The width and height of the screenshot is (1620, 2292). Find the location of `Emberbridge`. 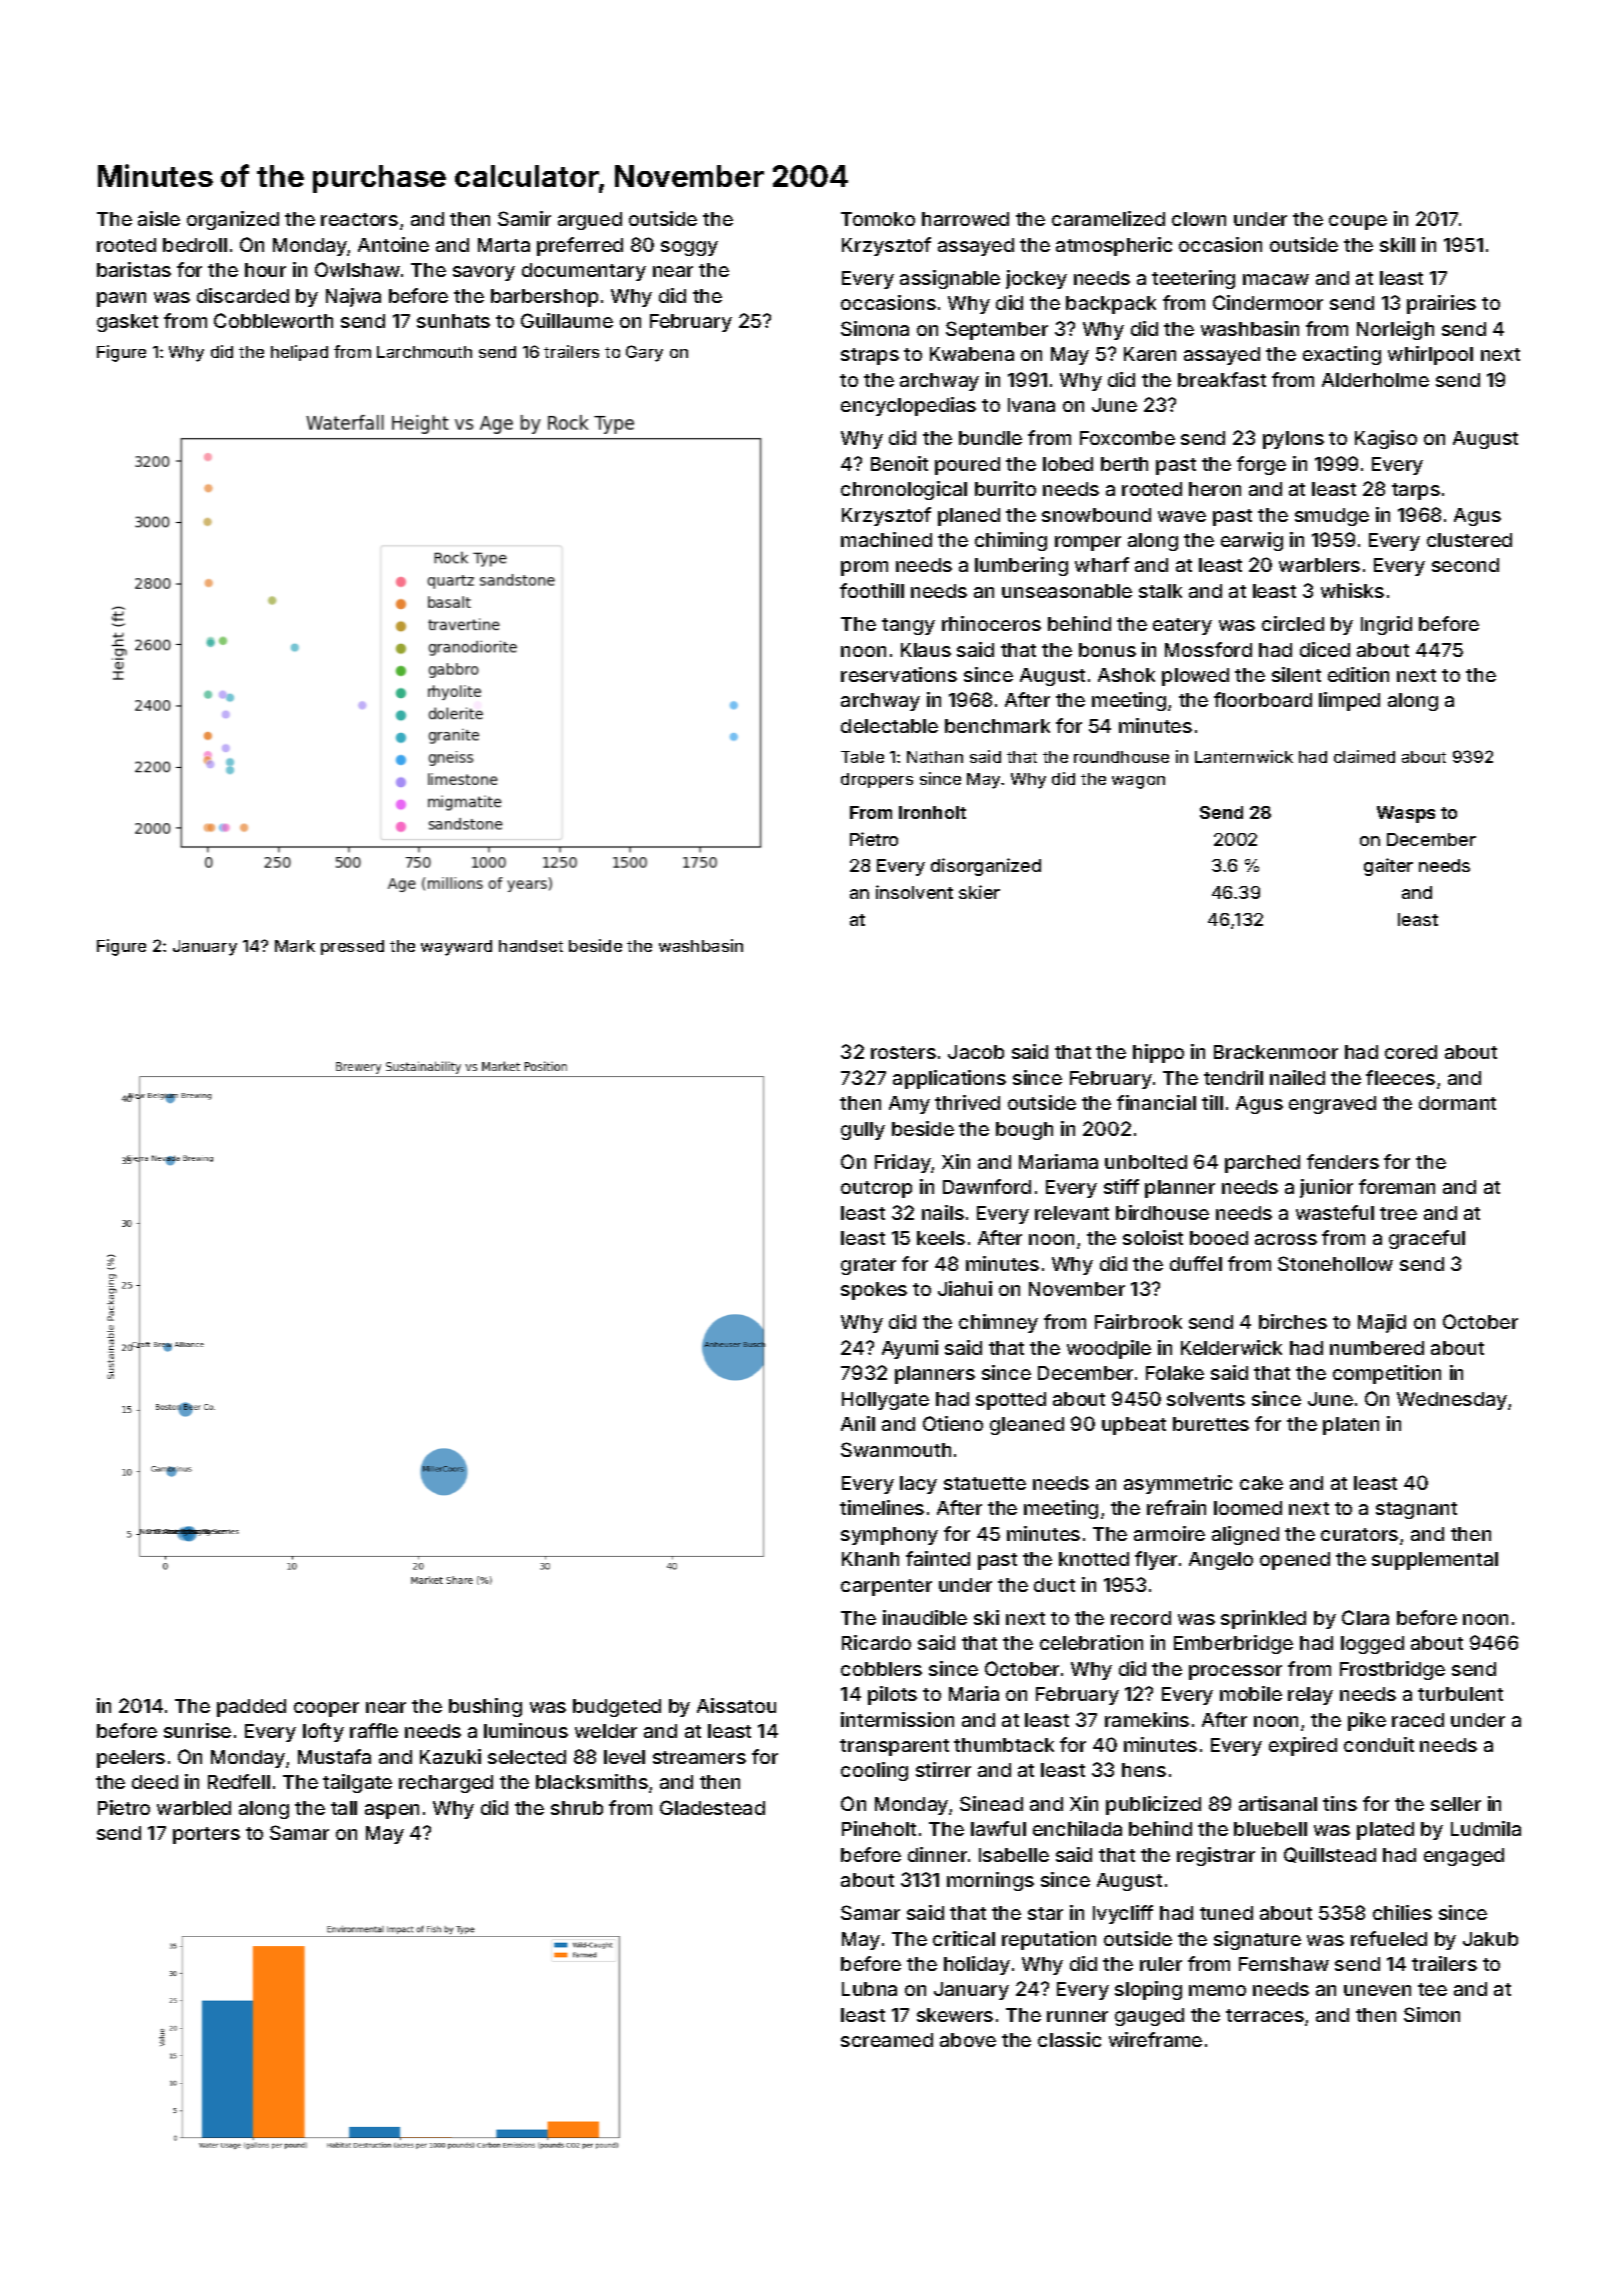

Emberbridge is located at coordinates (1233, 1644).
